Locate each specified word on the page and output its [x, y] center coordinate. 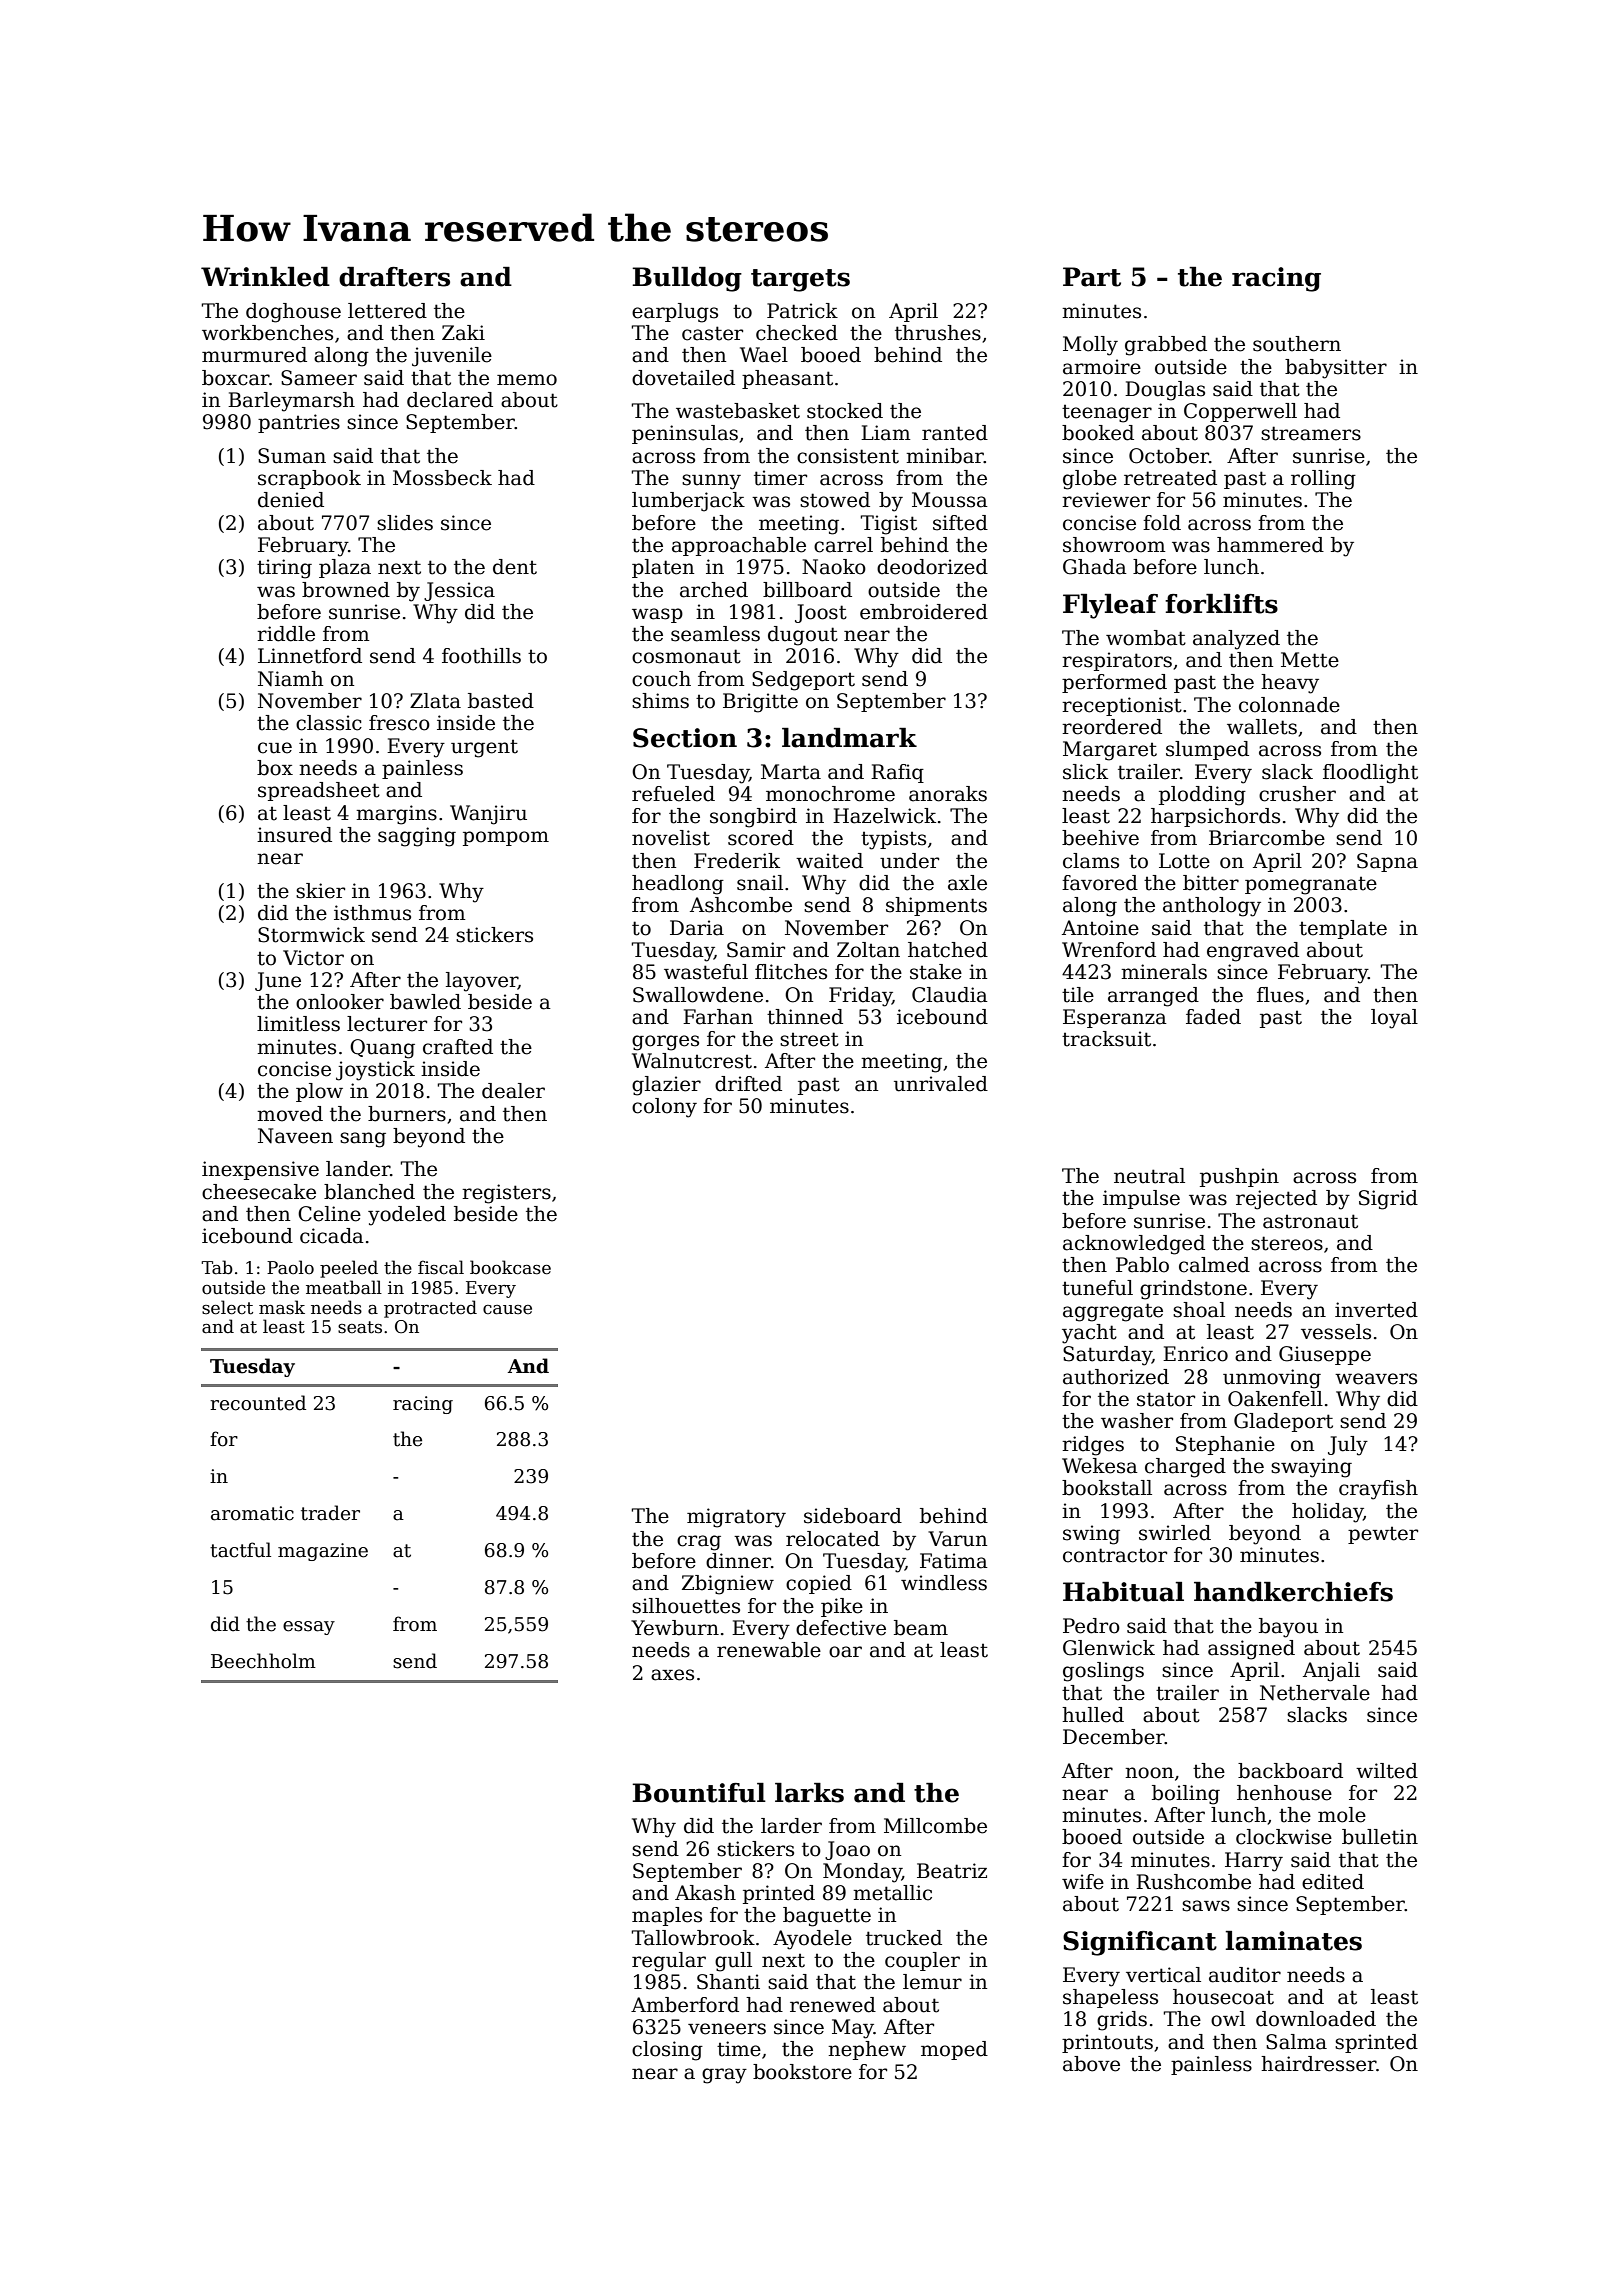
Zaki [463, 333]
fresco [399, 723]
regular [669, 1962]
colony [664, 1108]
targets [800, 280]
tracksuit [1106, 1039]
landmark [849, 738]
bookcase [510, 1267]
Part [1092, 277]
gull [733, 1962]
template [1343, 929]
